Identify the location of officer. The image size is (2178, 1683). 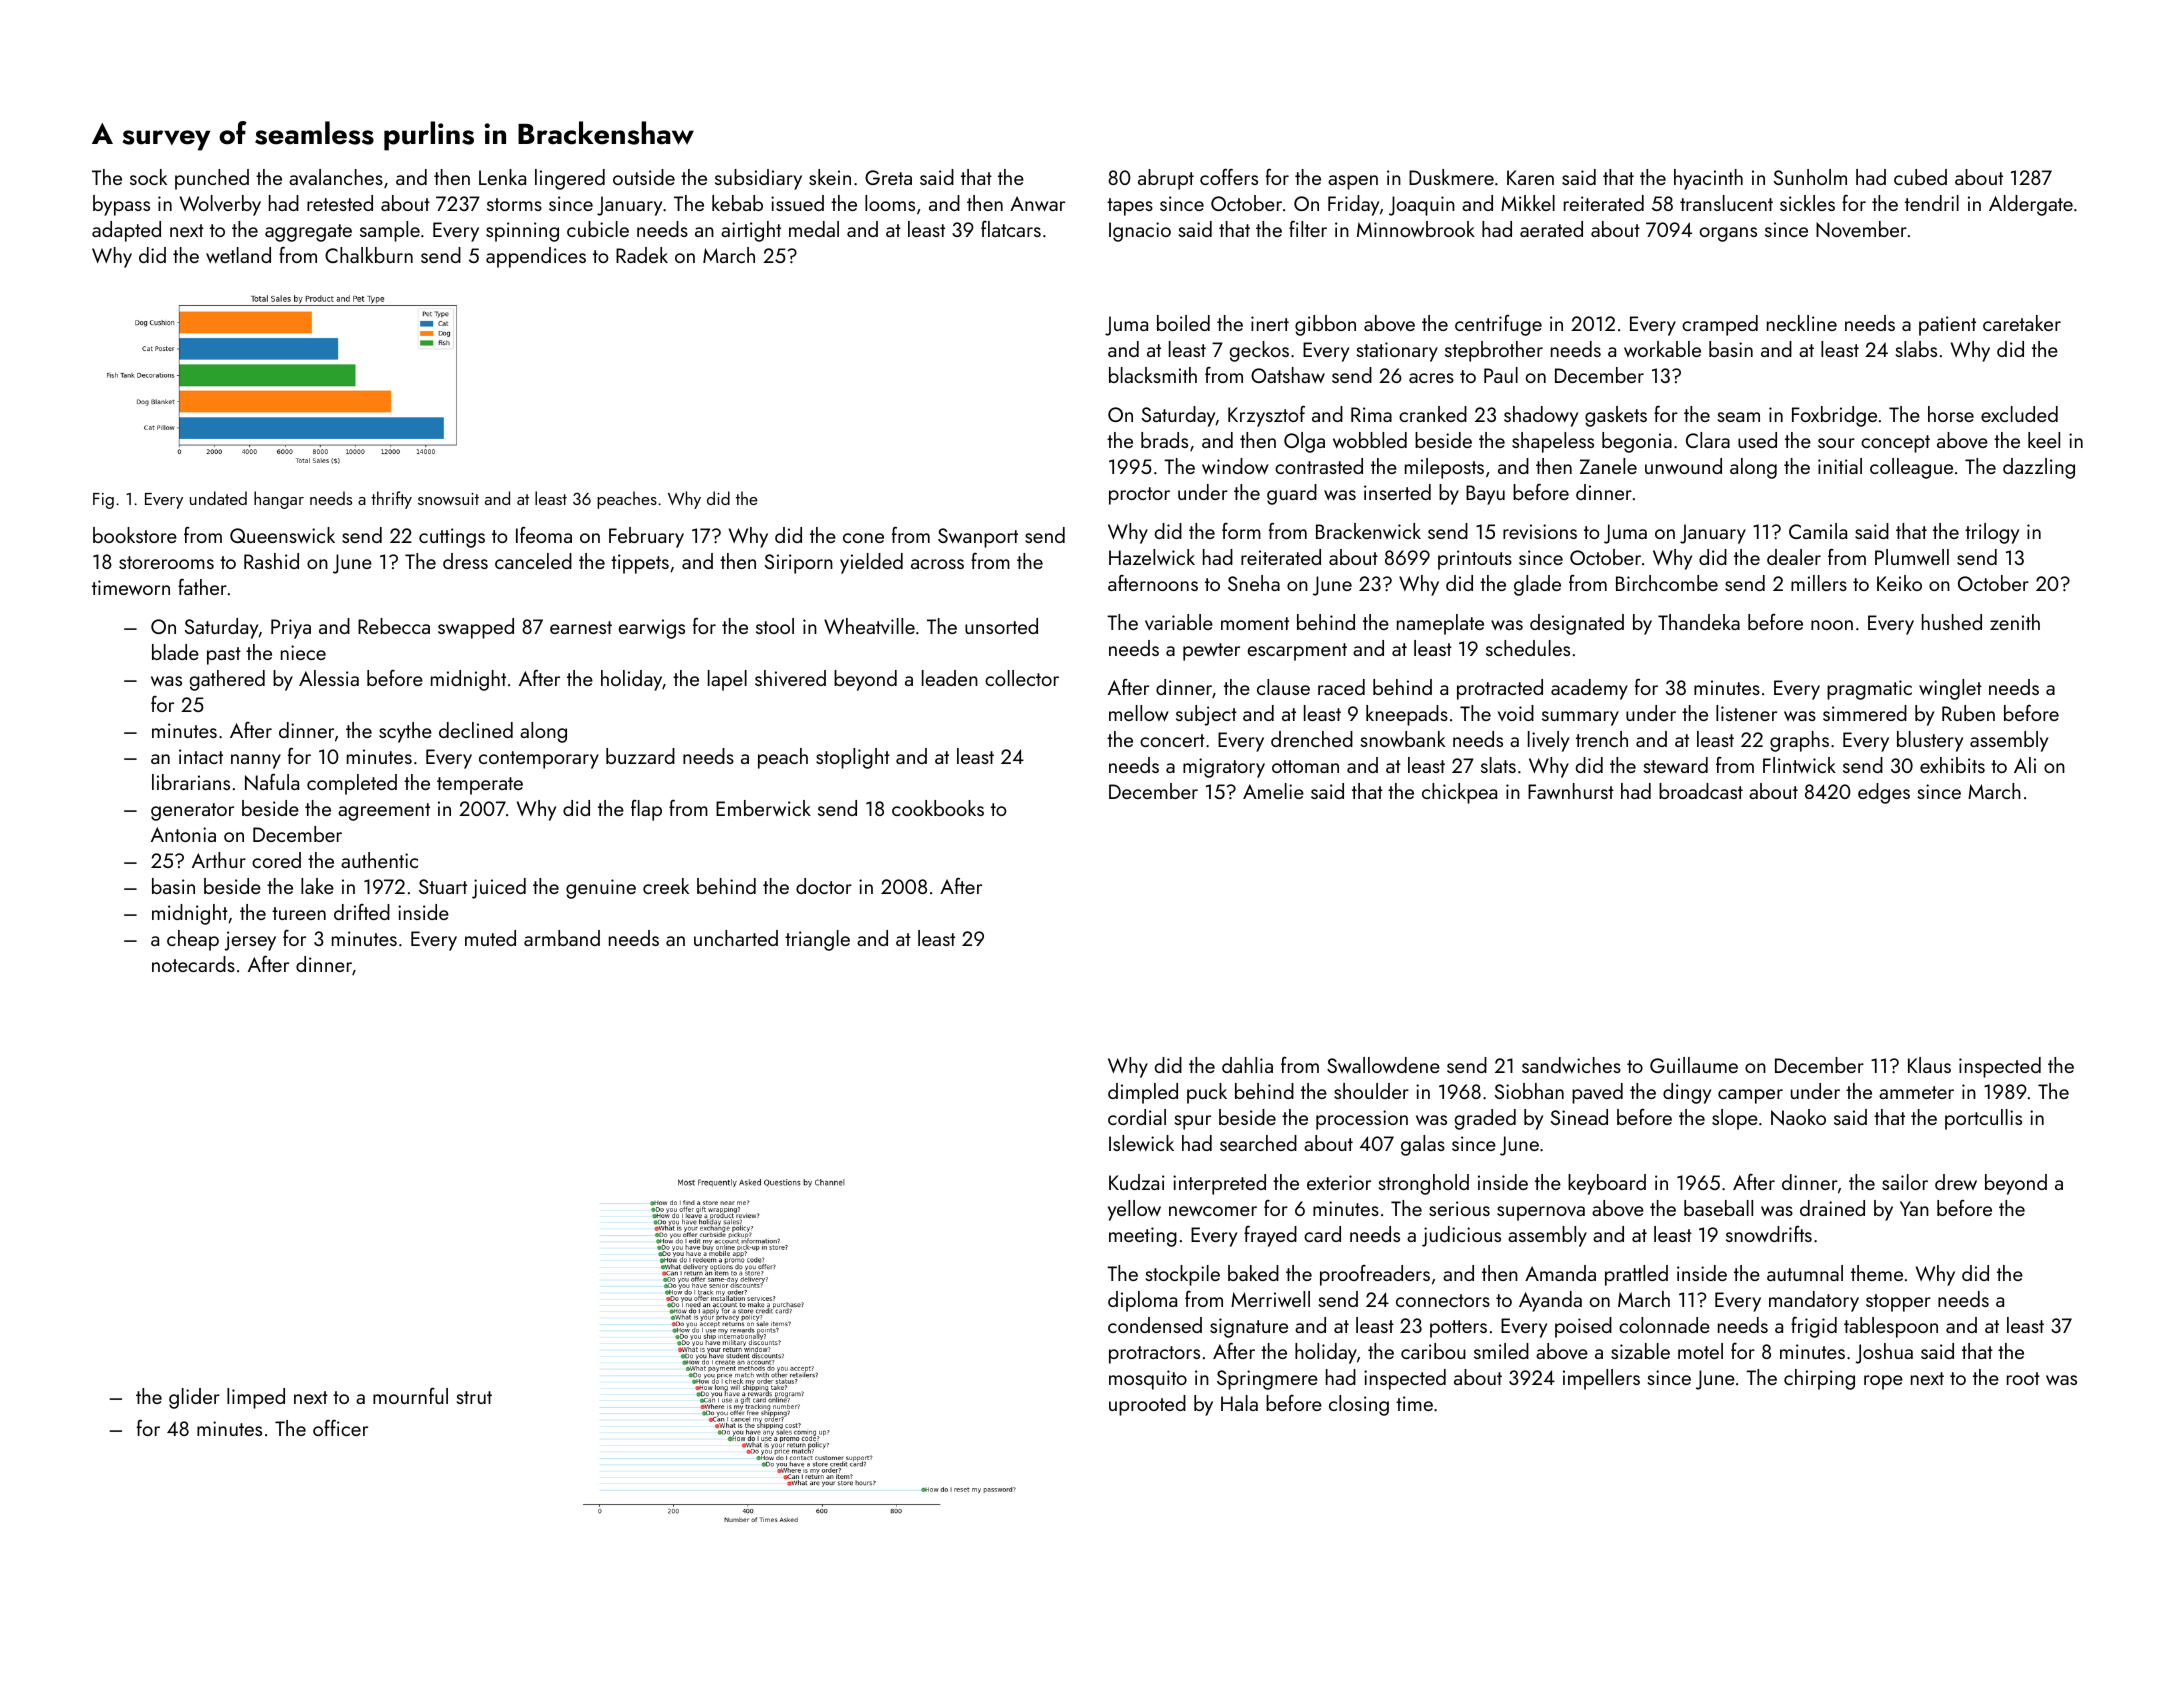
(340, 1428).
